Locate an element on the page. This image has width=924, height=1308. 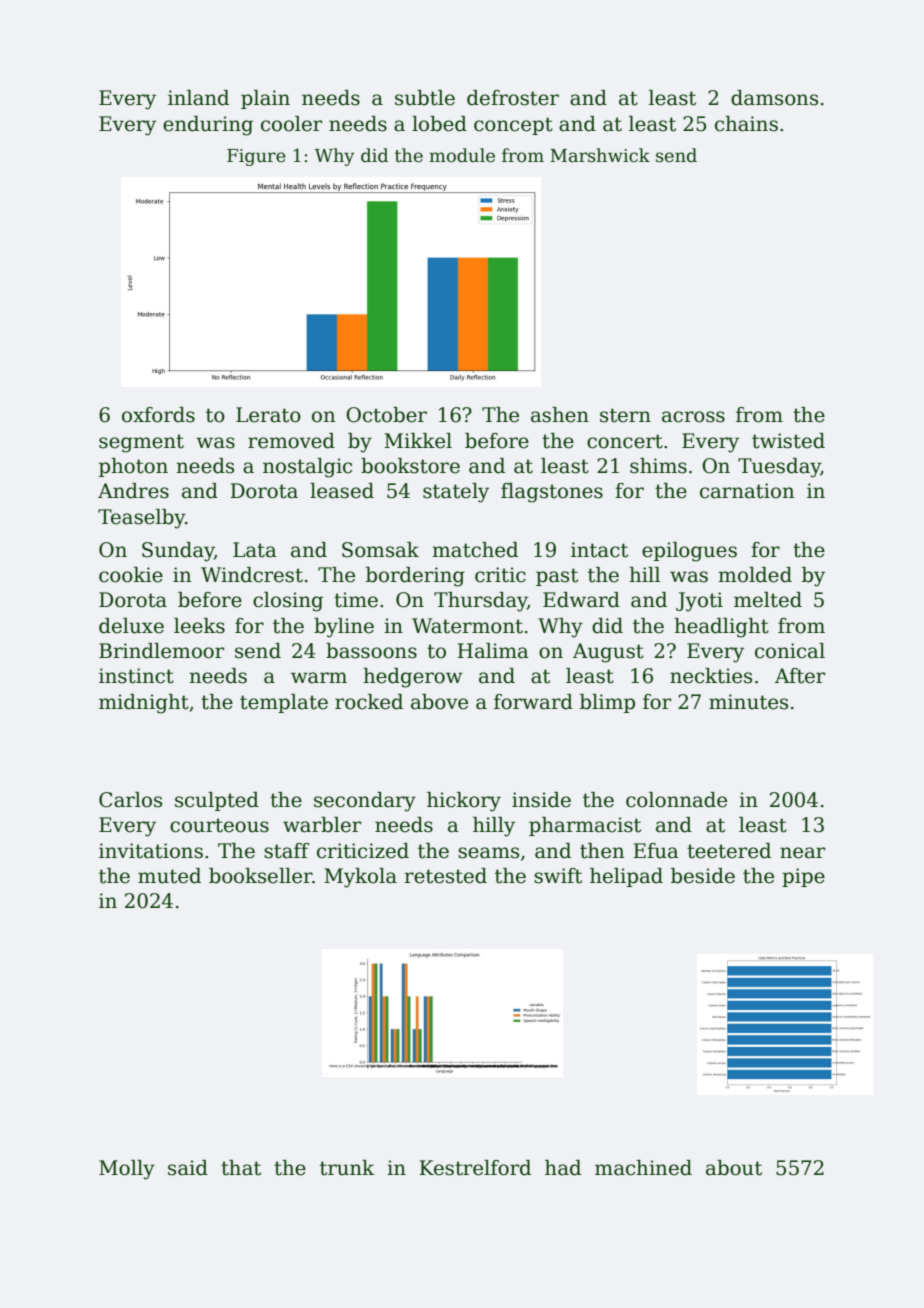
had is located at coordinates (563, 1168).
